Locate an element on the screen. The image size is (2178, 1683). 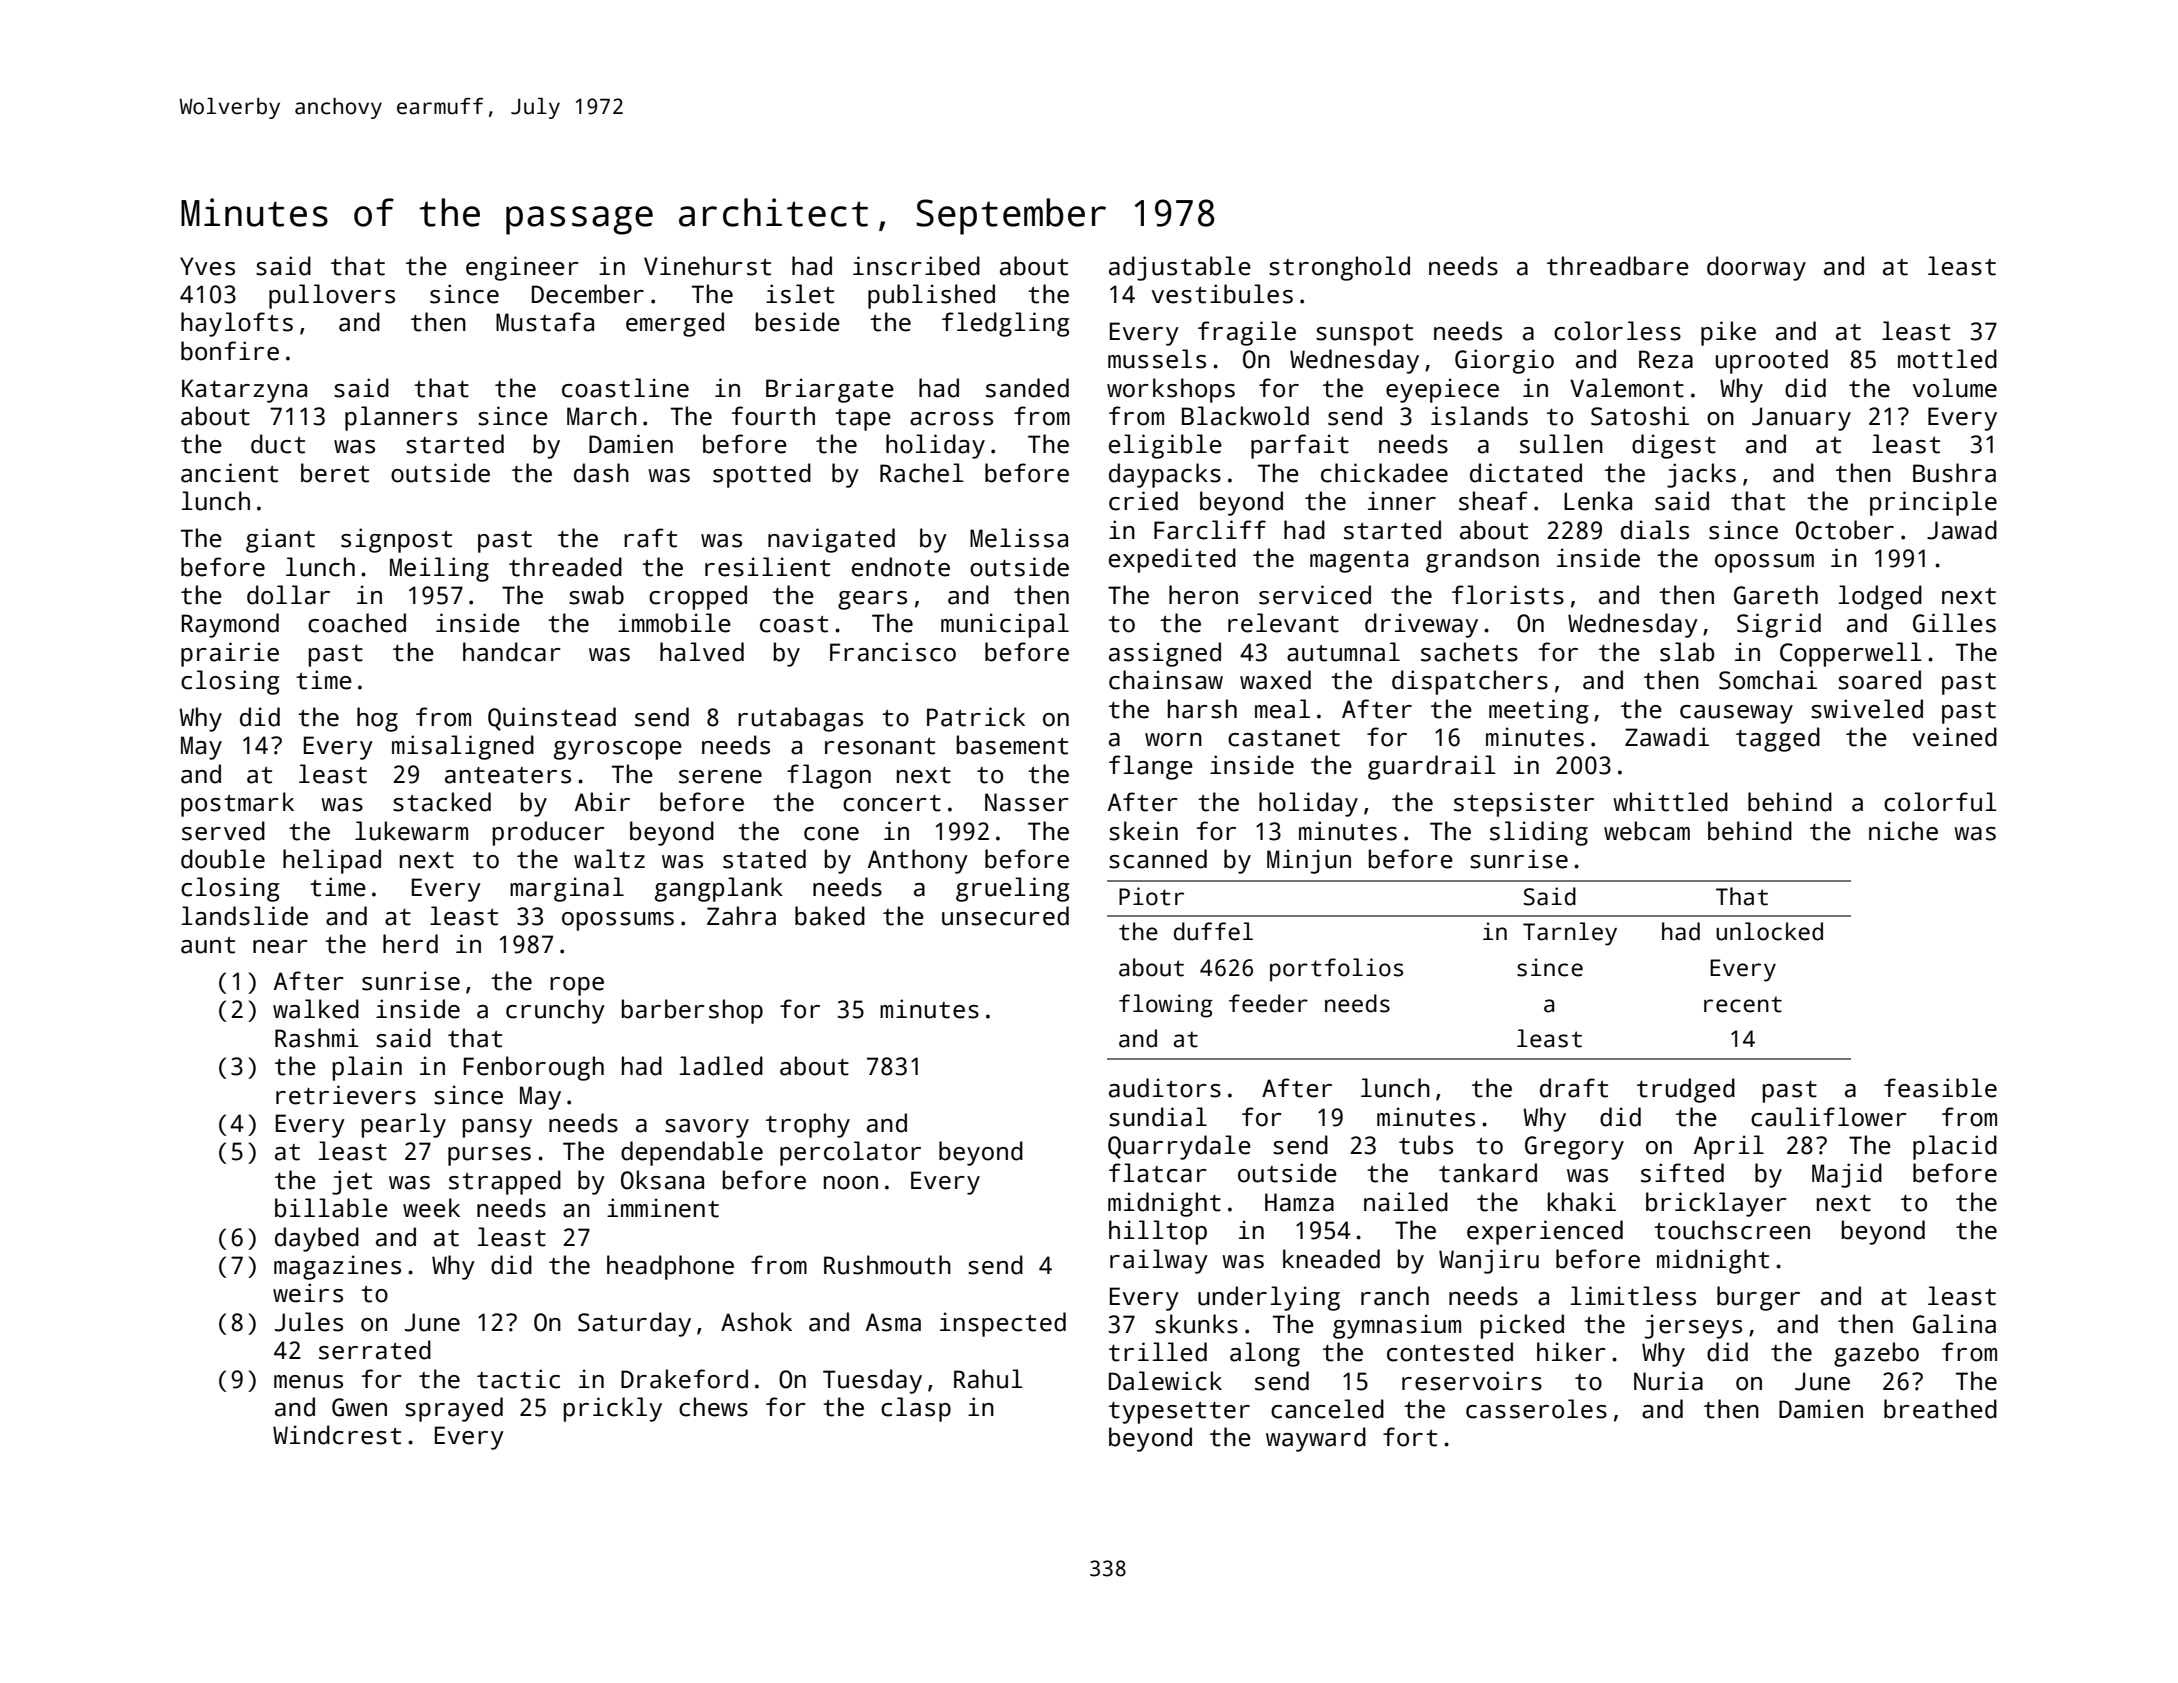
trudged is located at coordinates (1686, 1090).
